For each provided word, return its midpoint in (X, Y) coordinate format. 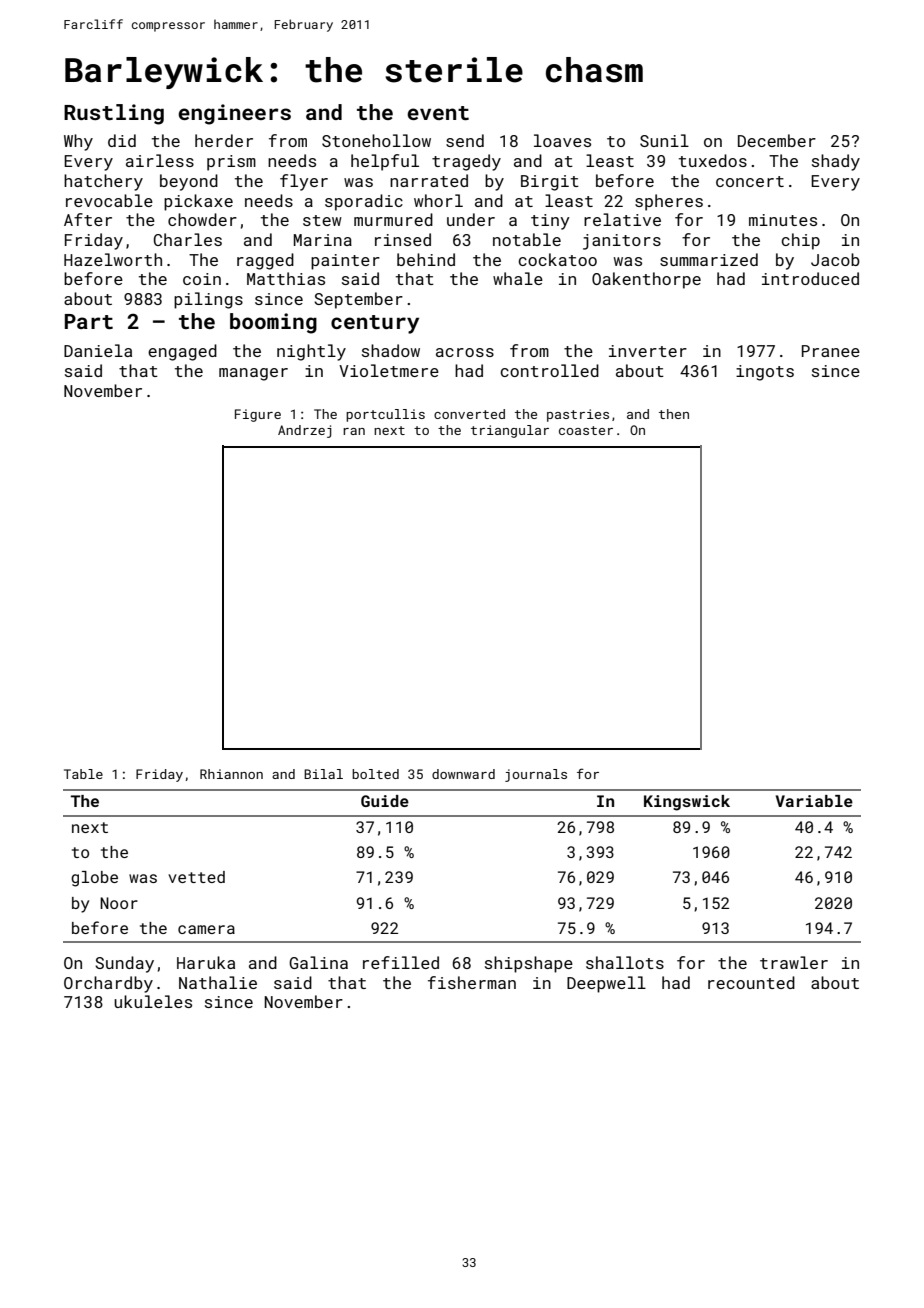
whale (518, 278)
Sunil (664, 140)
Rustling (114, 114)
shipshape (529, 964)
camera (206, 929)
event (438, 113)
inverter (648, 351)
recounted (751, 982)
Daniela (98, 350)
